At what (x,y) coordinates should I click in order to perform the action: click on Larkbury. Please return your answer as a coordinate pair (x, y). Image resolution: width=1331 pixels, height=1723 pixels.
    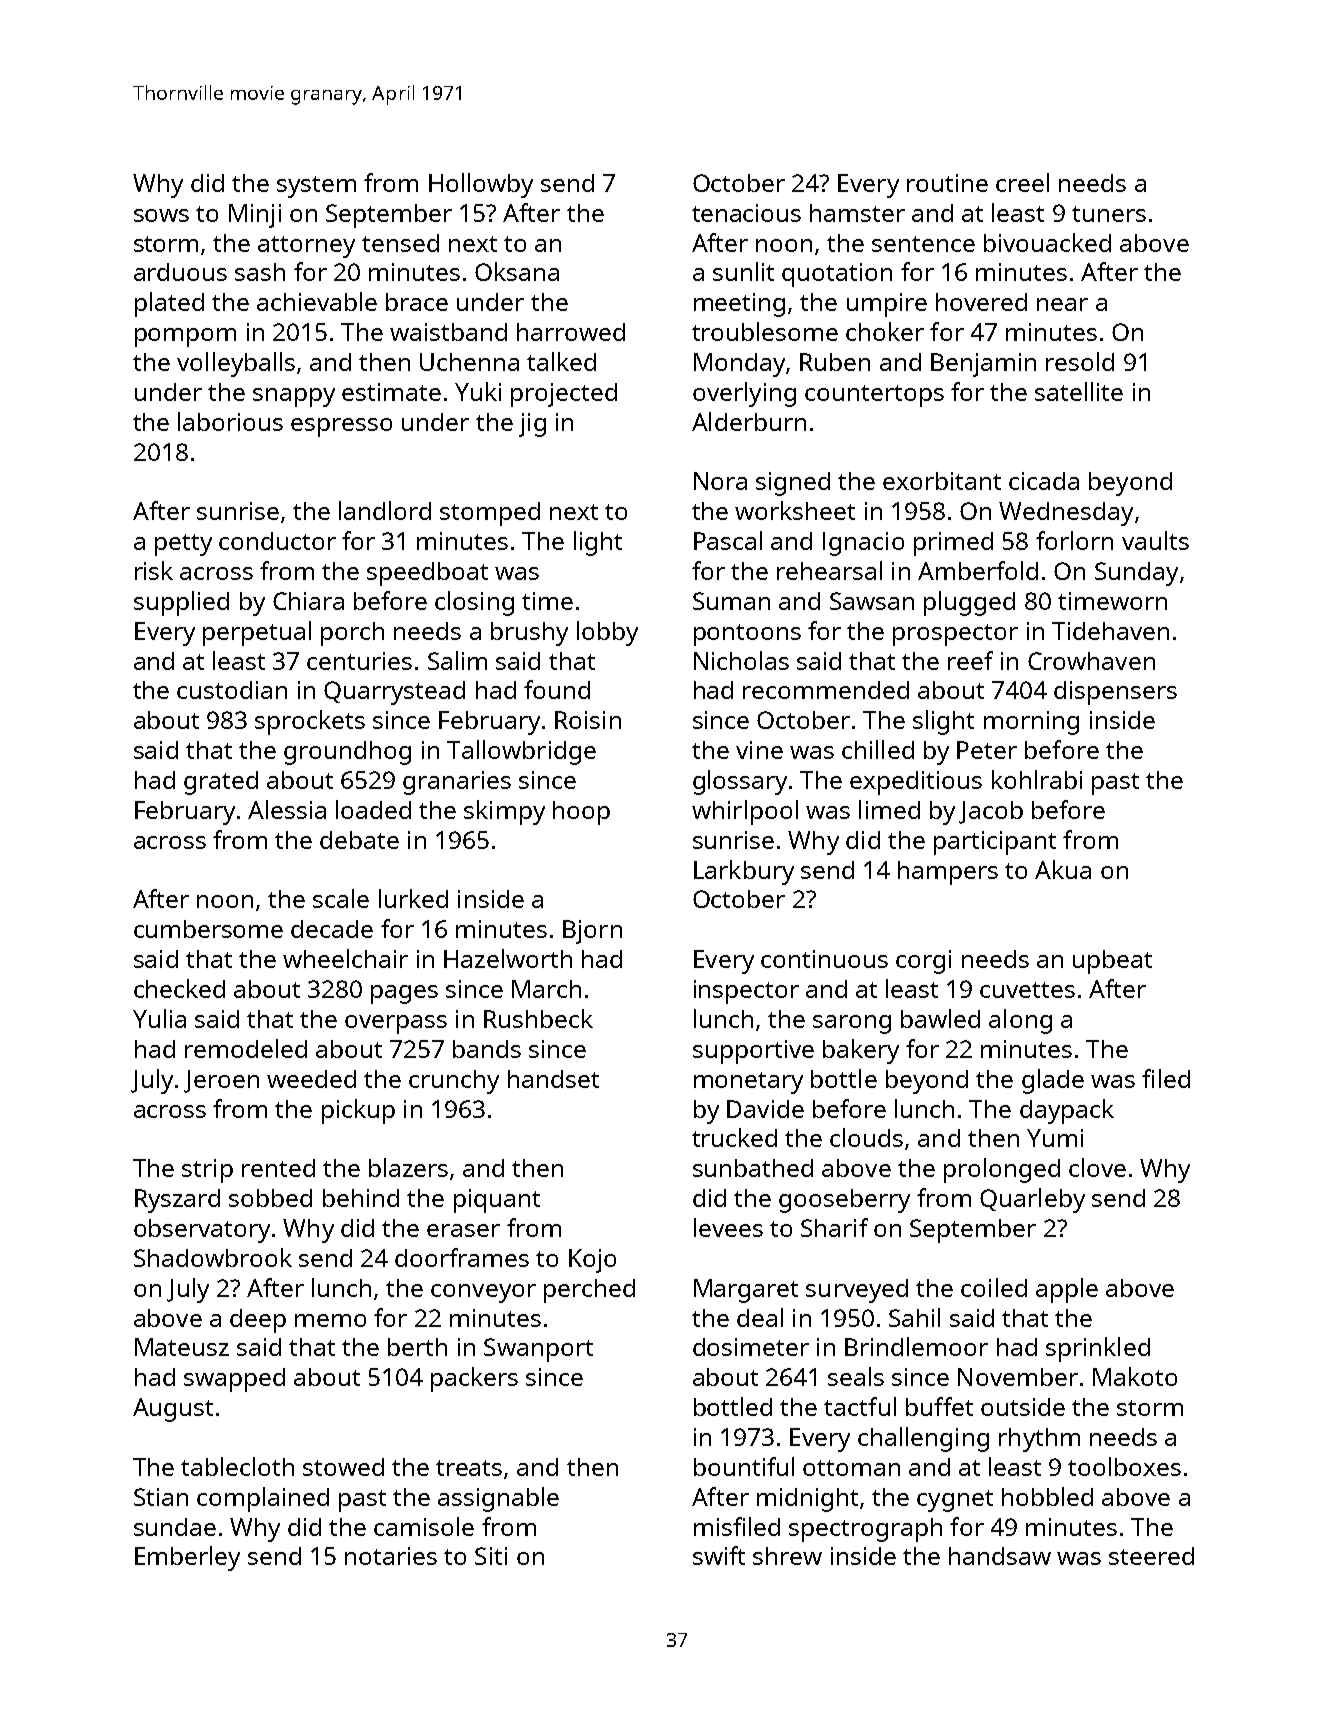
    Looking at the image, I should click on (744, 872).
